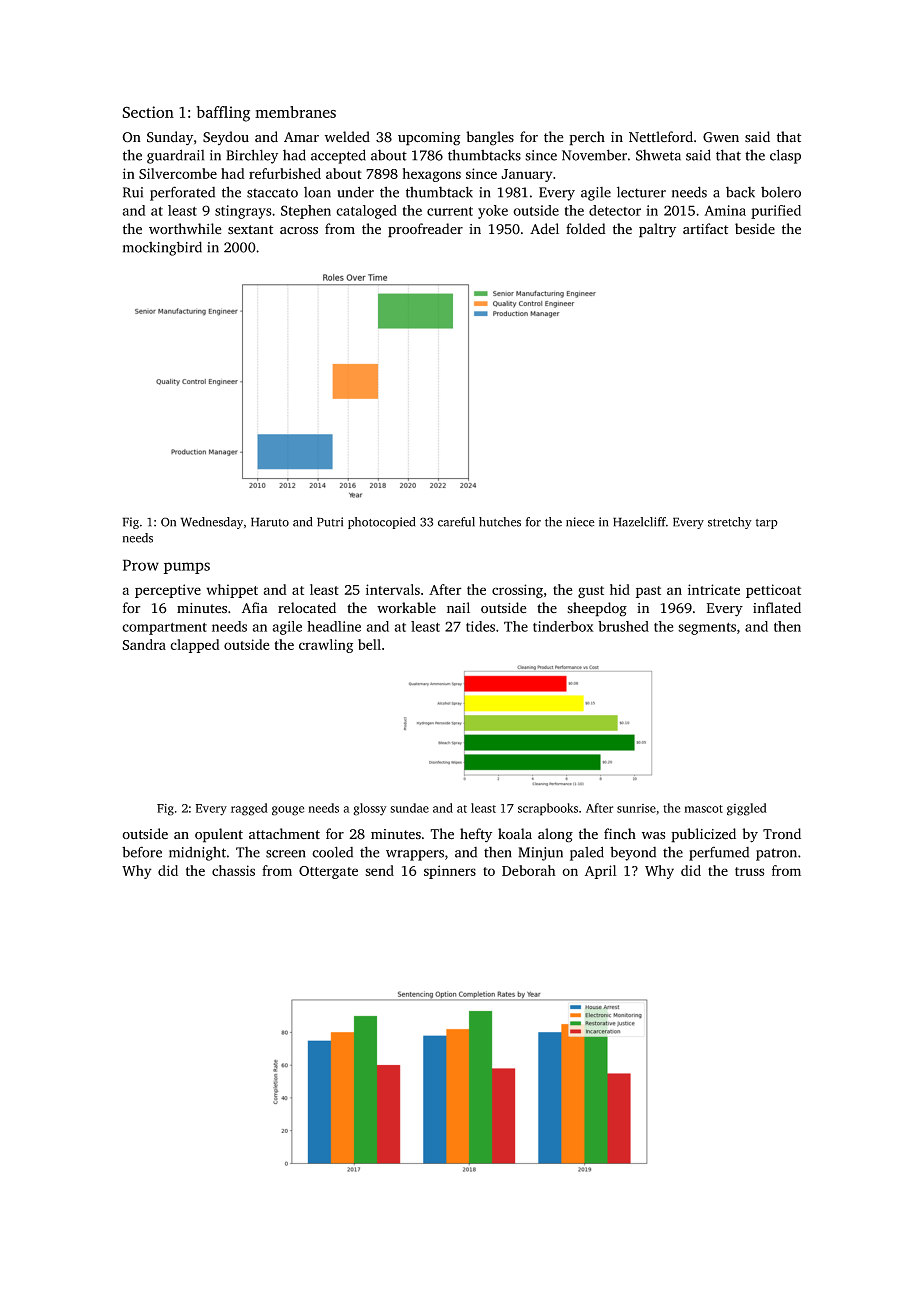 Image resolution: width=924 pixels, height=1314 pixels. I want to click on Haruto, so click(270, 522).
